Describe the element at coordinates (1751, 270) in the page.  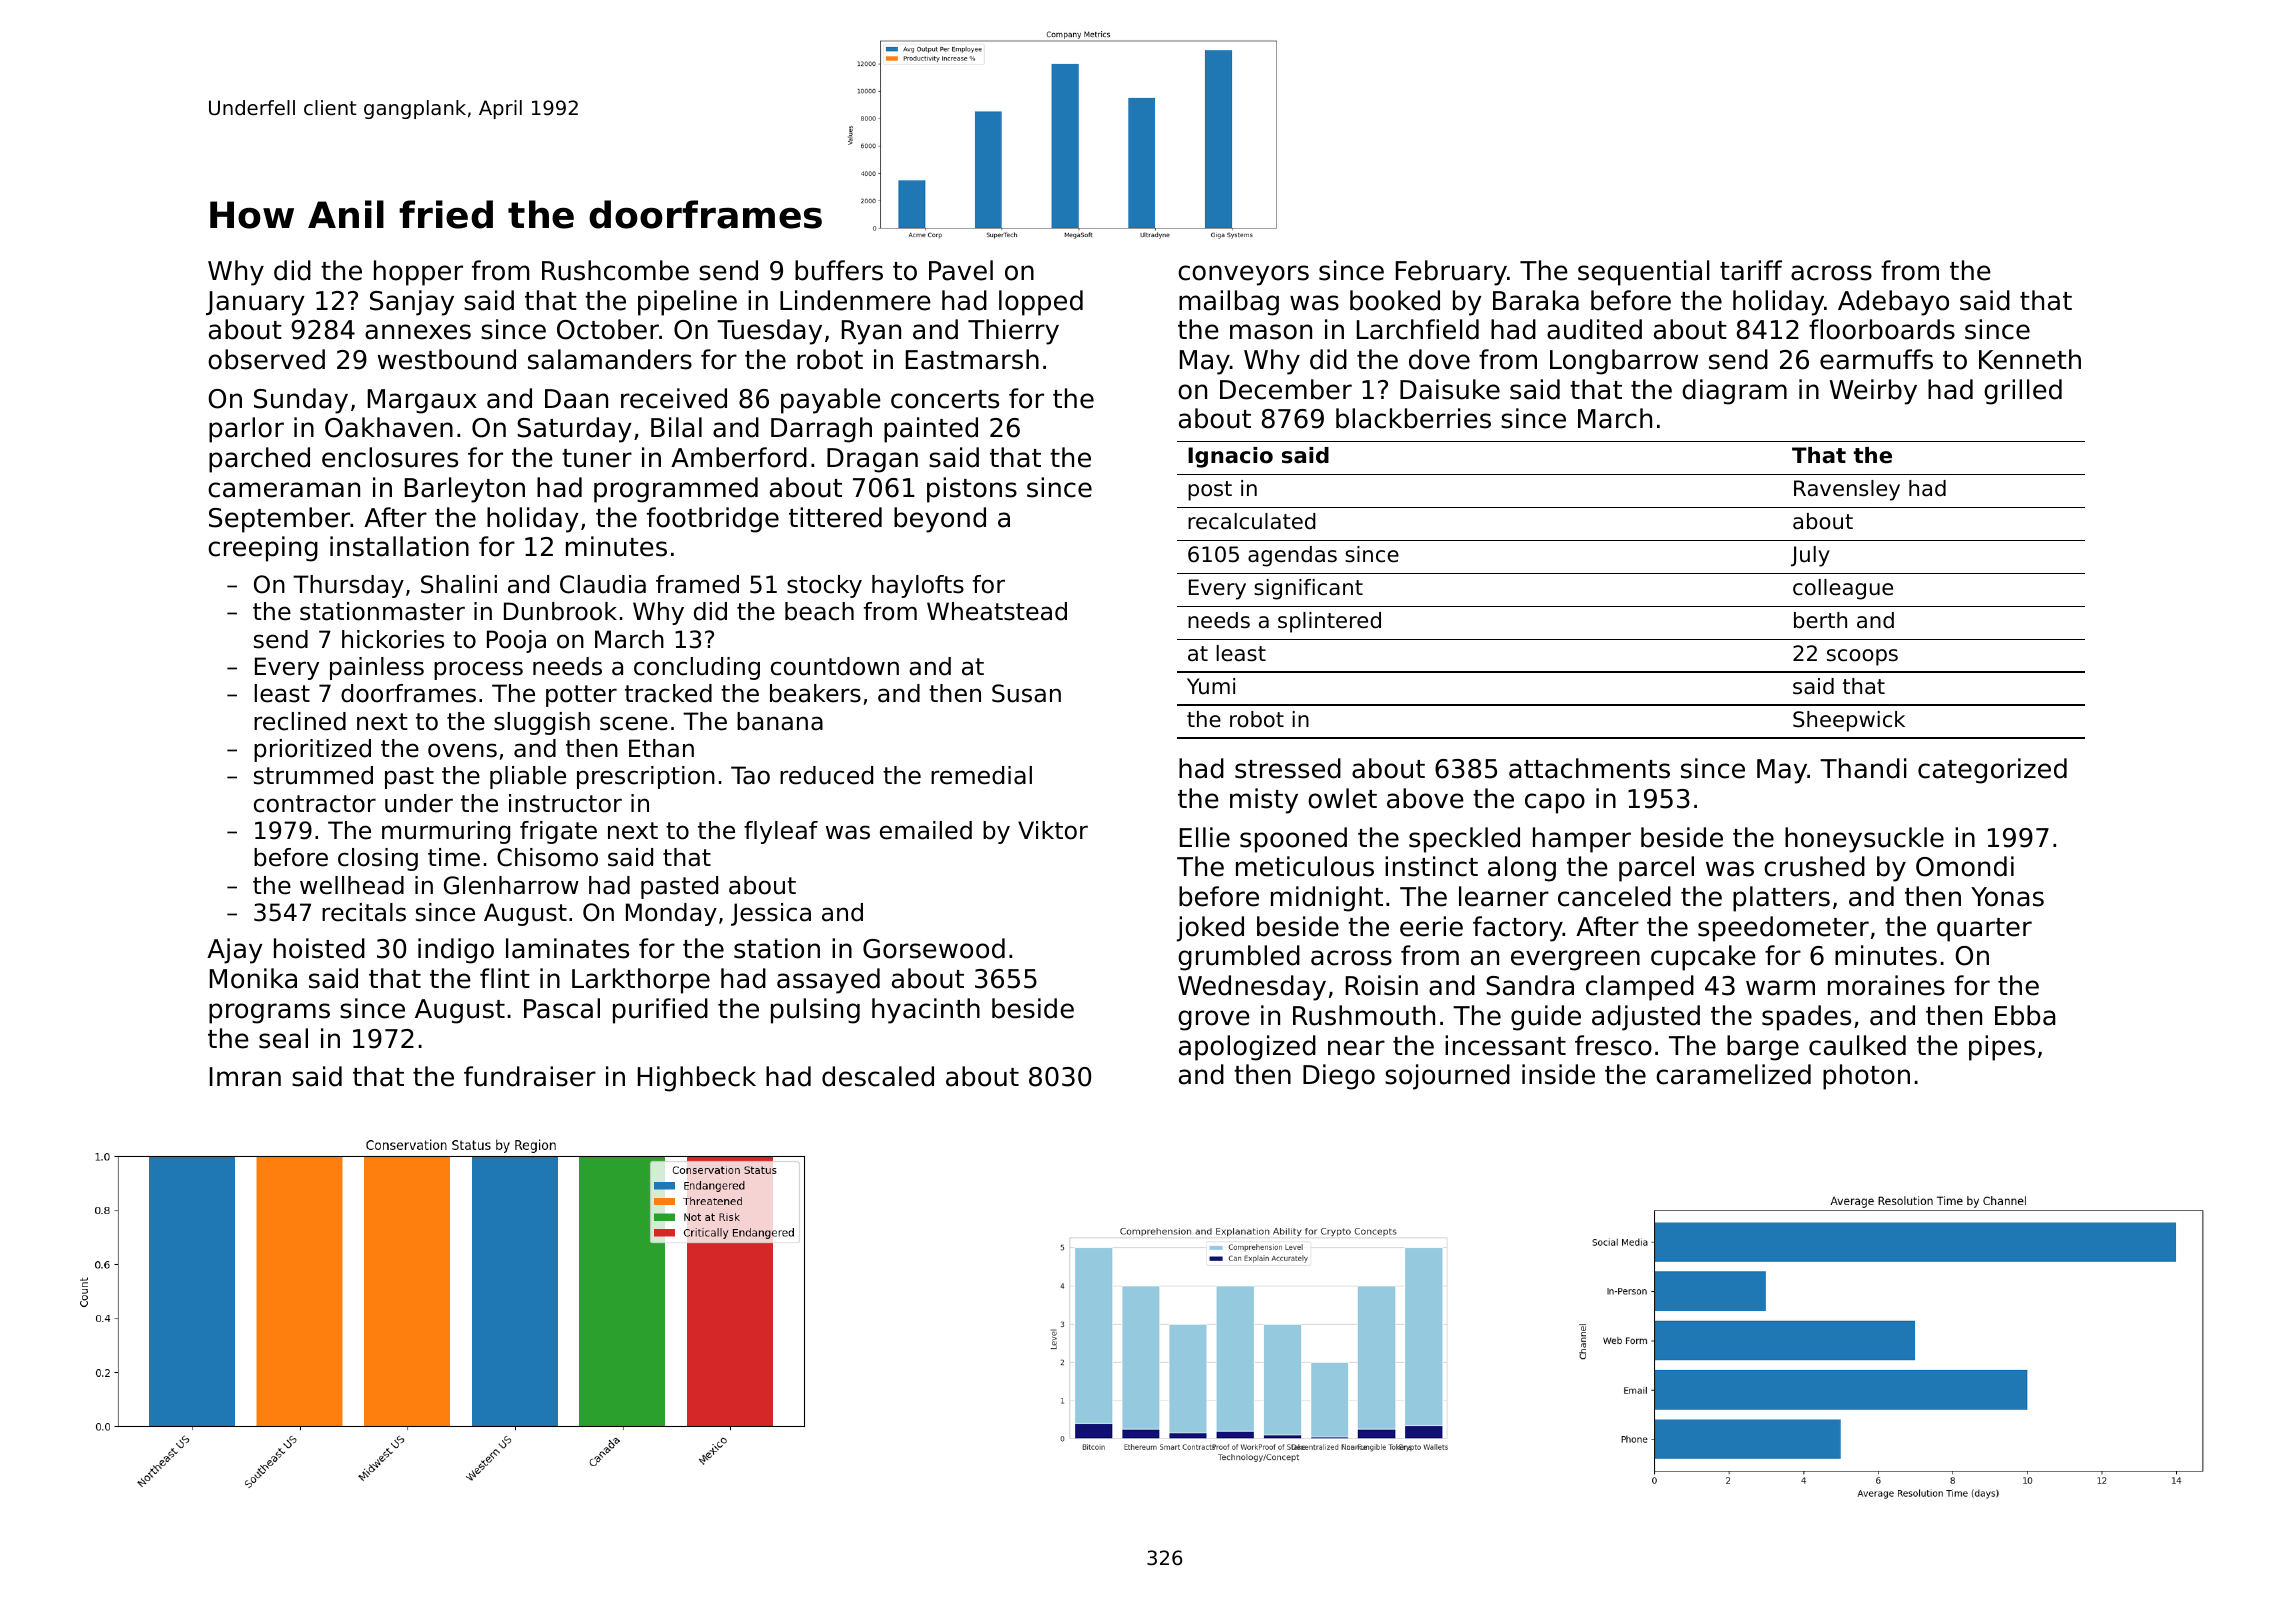
I see `tariff` at that location.
